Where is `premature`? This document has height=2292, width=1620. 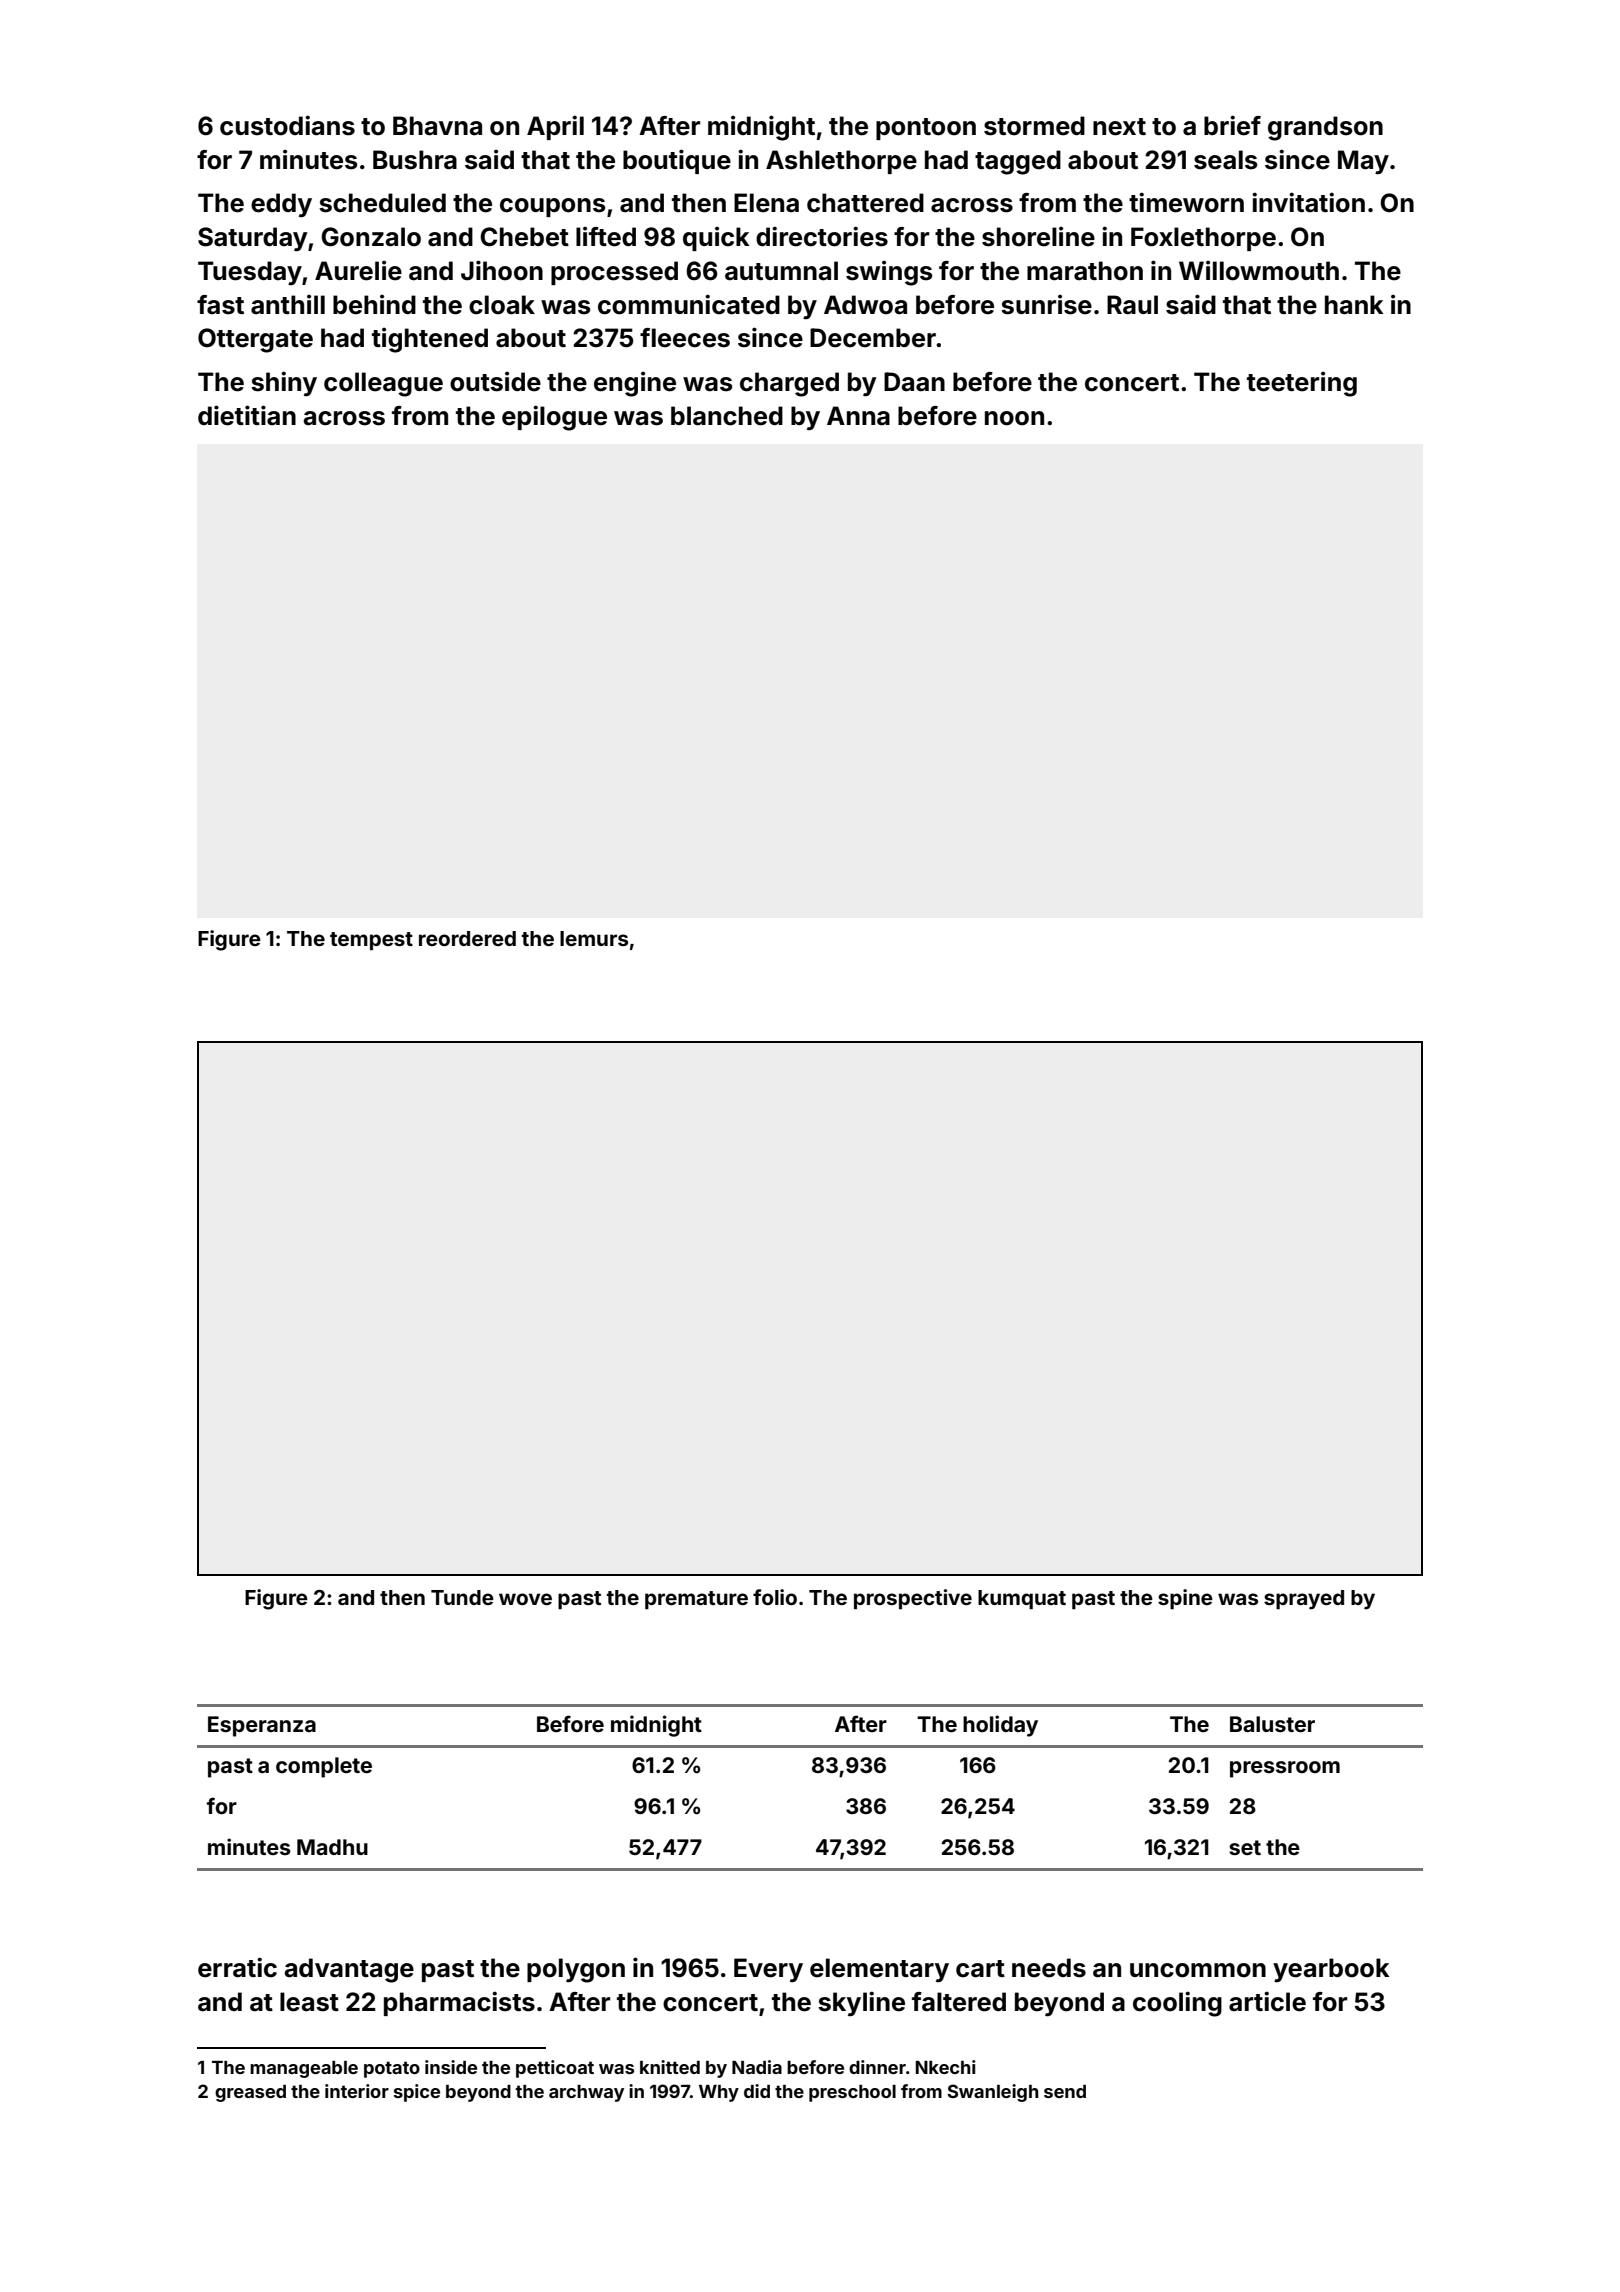
premature is located at coordinates (696, 1600).
